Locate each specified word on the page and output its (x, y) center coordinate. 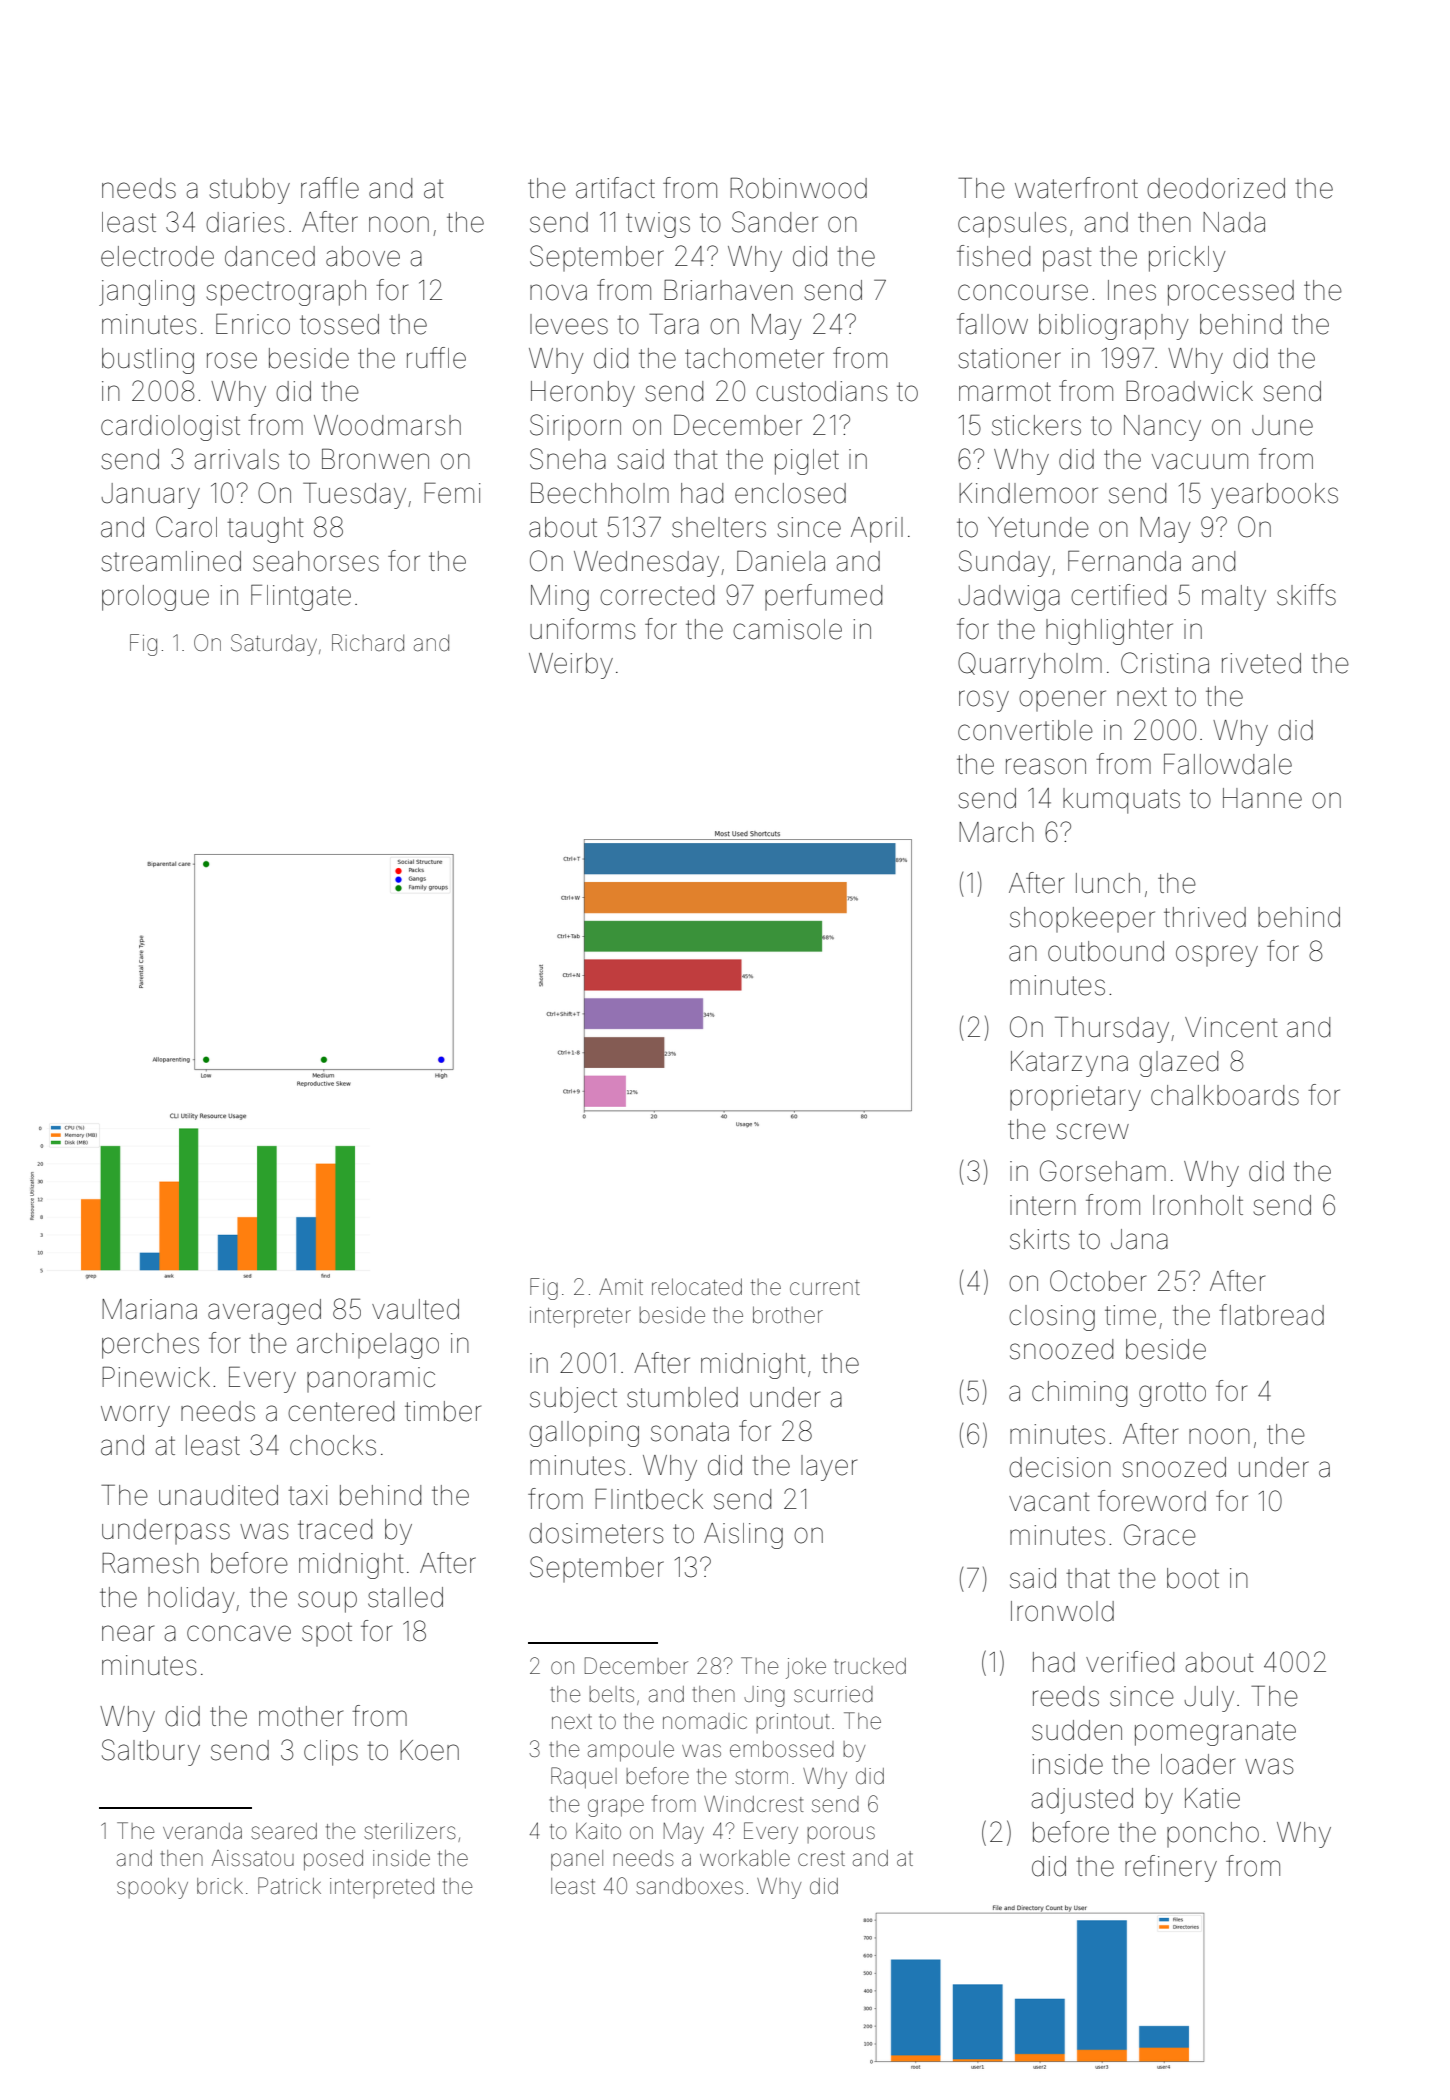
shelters (719, 527)
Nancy (1162, 428)
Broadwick (1189, 391)
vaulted (415, 1309)
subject (573, 1400)
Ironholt (1198, 1205)
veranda (202, 1831)
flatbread (1271, 1315)
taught (265, 530)
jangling (146, 293)
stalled (405, 1597)
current (825, 1288)
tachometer (754, 358)
